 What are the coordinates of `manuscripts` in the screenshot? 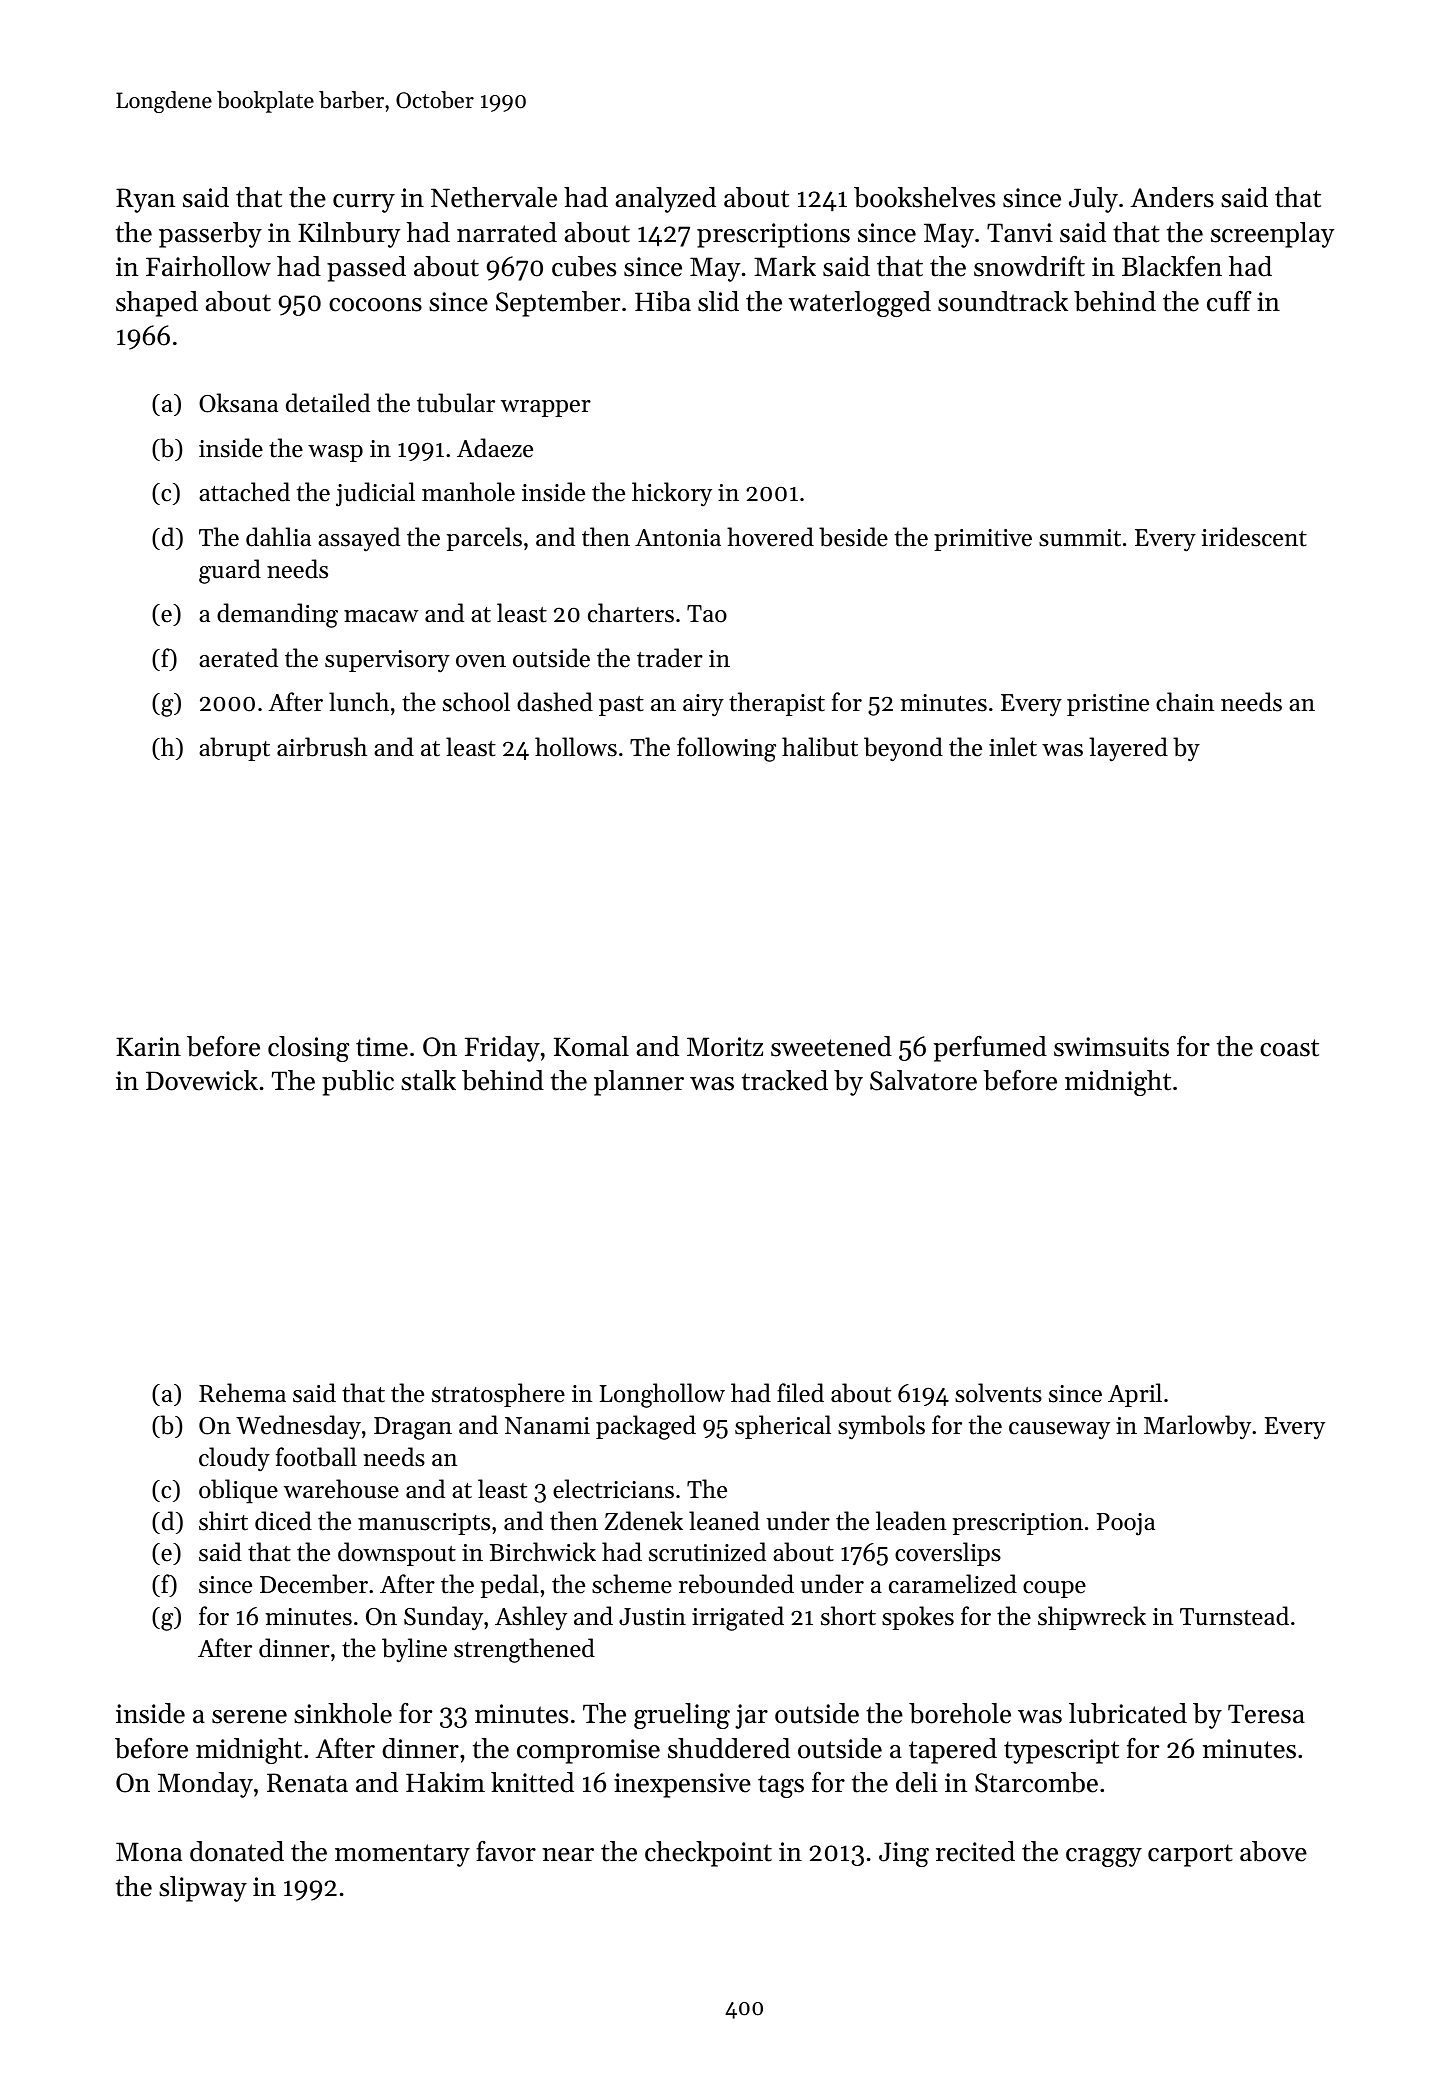 It's located at (424, 1524).
